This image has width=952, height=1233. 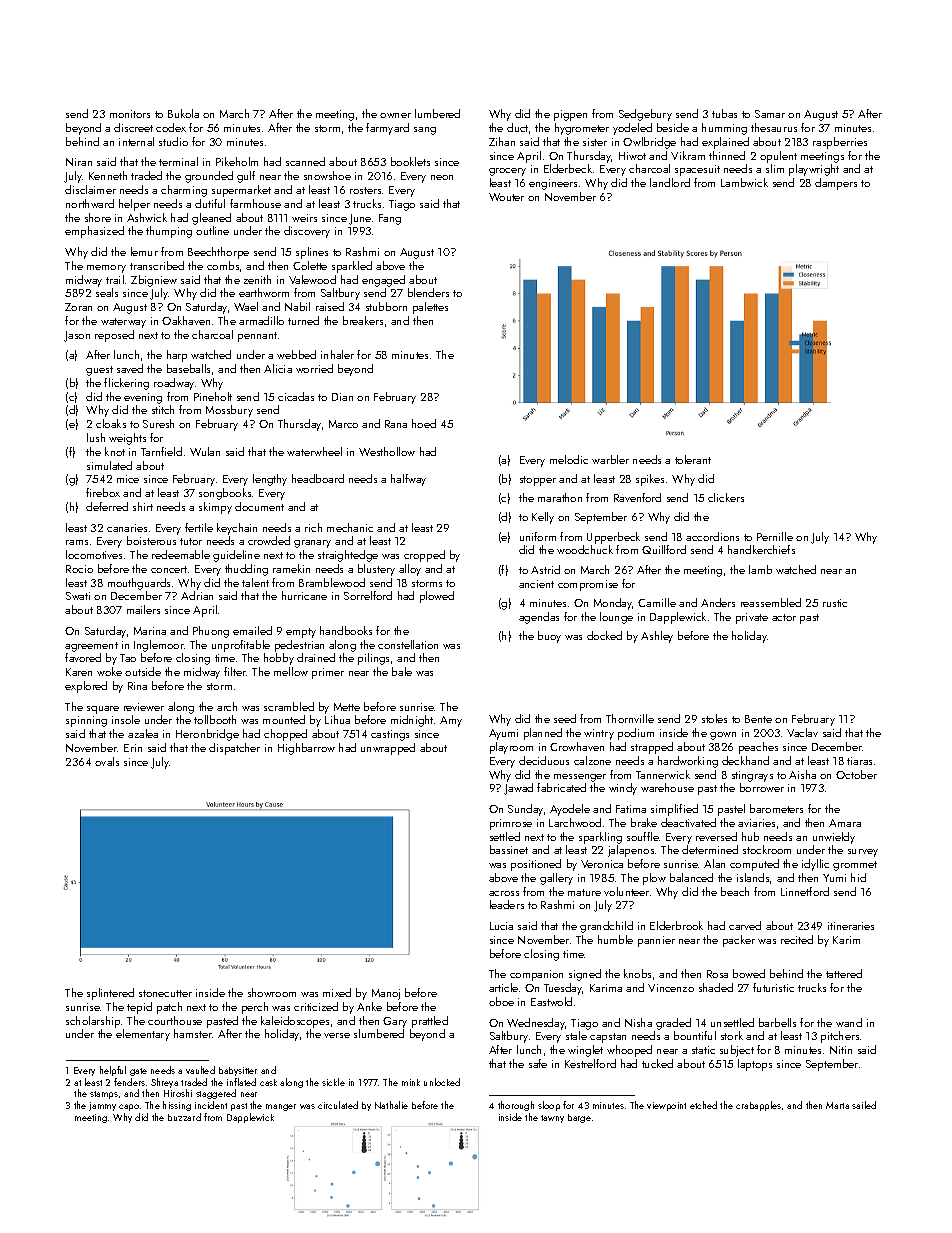 I want to click on Swati, so click(x=78, y=596).
